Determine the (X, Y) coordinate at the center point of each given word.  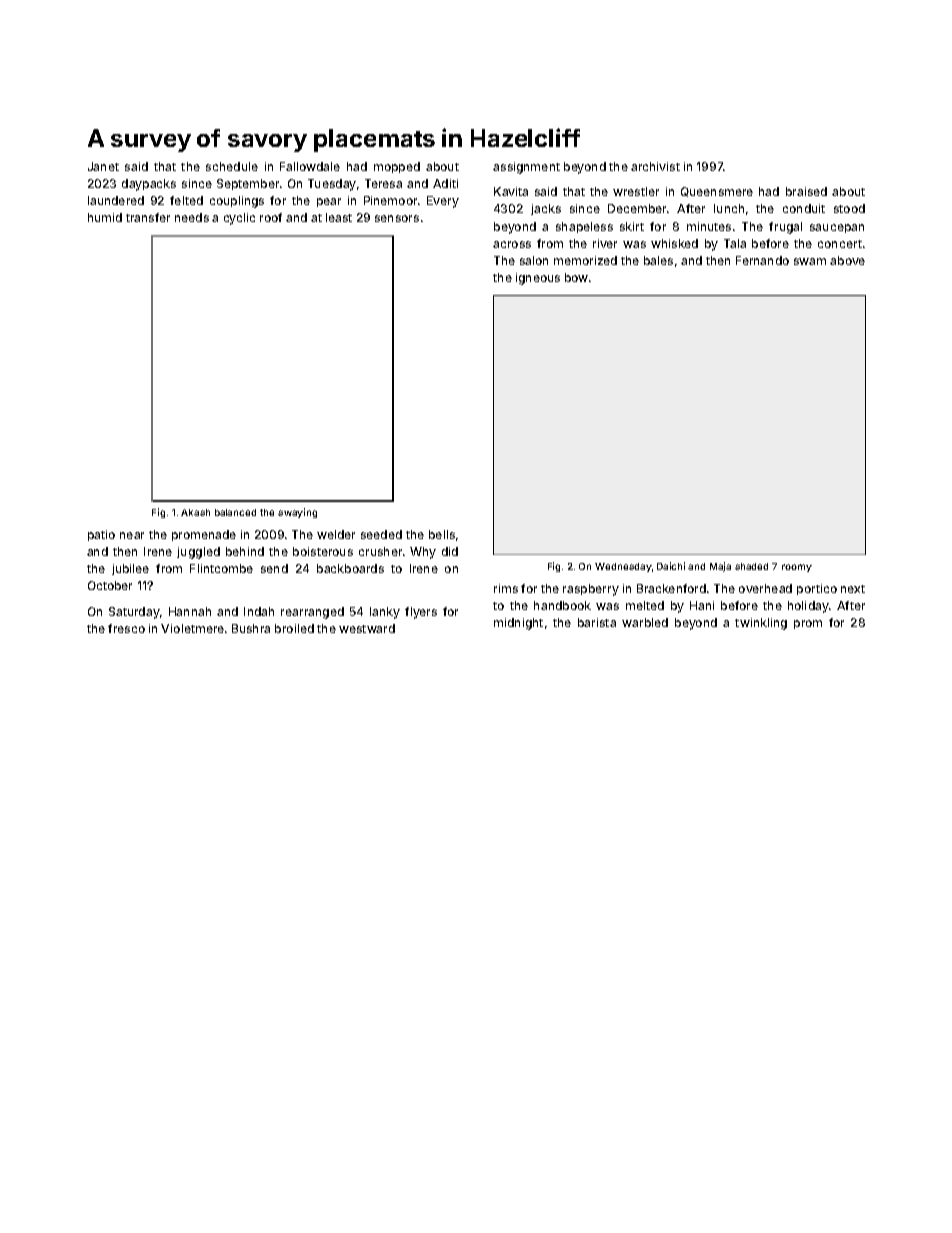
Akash (195, 512)
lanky (385, 613)
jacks (546, 209)
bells (442, 534)
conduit (804, 208)
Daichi (671, 566)
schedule (232, 166)
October (110, 585)
